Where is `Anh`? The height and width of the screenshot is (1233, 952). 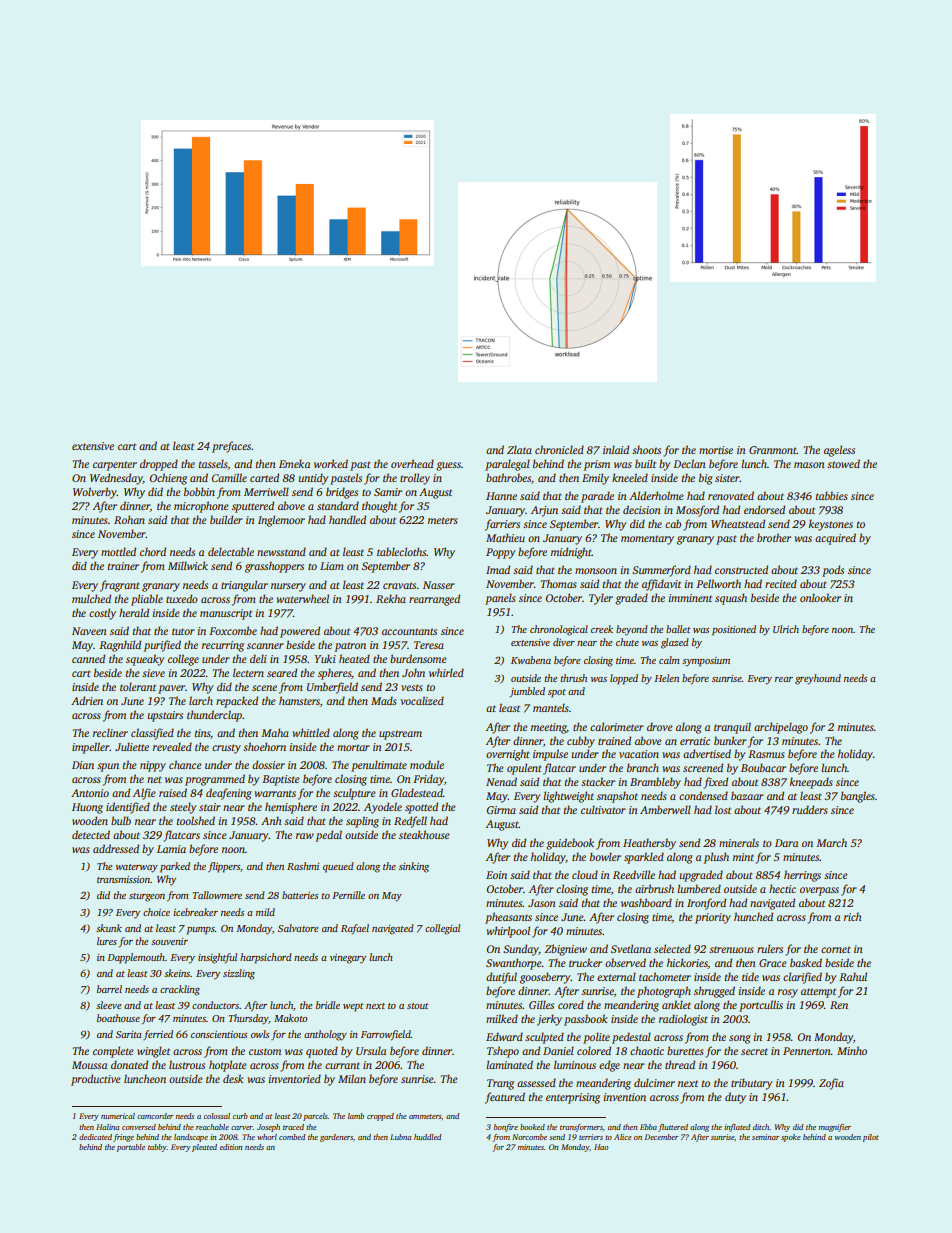
Anh is located at coordinates (271, 820).
